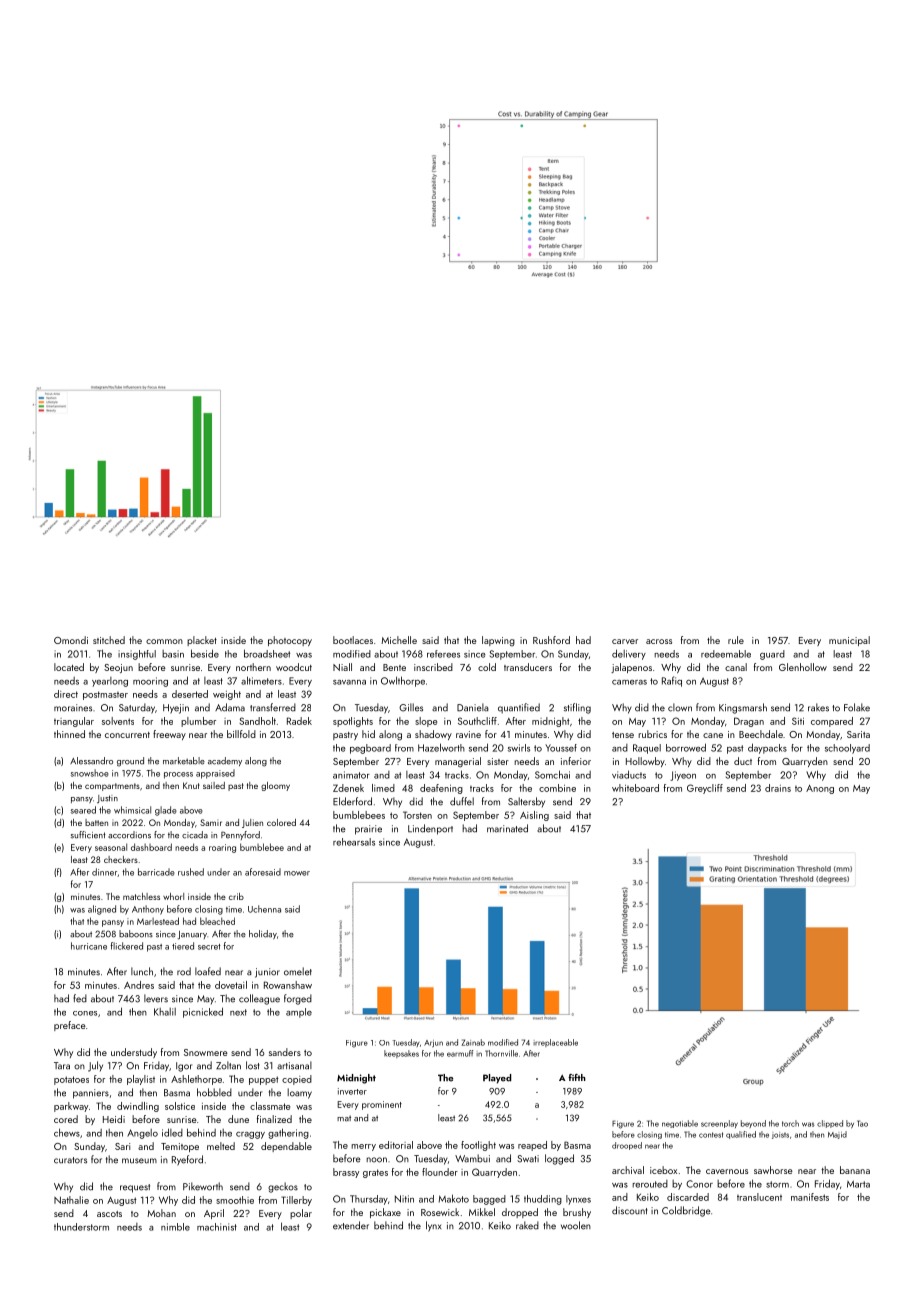 Image resolution: width=924 pixels, height=1308 pixels. Describe the element at coordinates (301, 1214) in the page. I see `polar` at that location.
